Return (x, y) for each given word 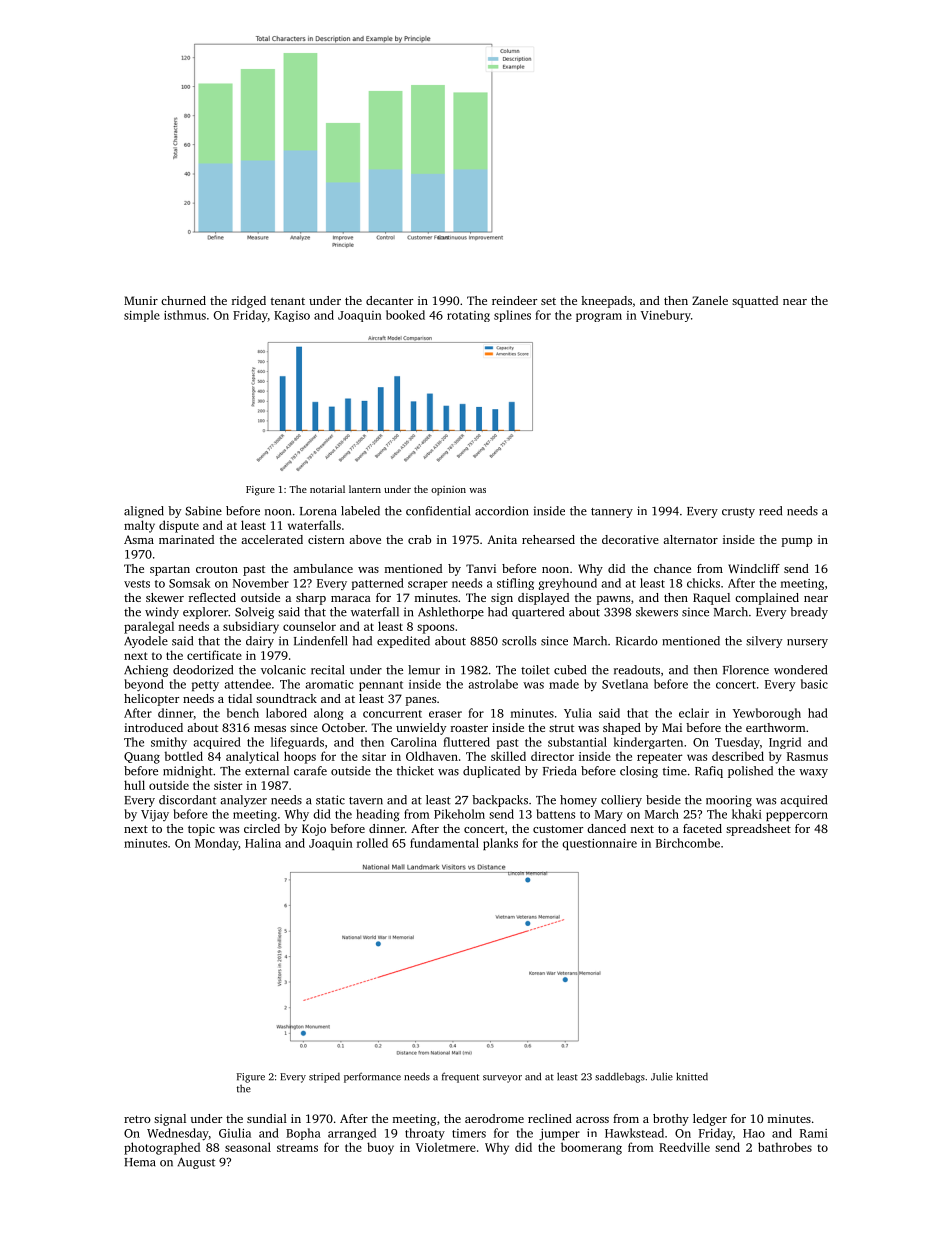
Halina (263, 843)
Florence (746, 670)
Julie (662, 1076)
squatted (755, 302)
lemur (424, 670)
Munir (141, 300)
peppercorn (797, 816)
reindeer (514, 300)
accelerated (272, 539)
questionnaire (599, 844)
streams (297, 1148)
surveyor (502, 1079)
